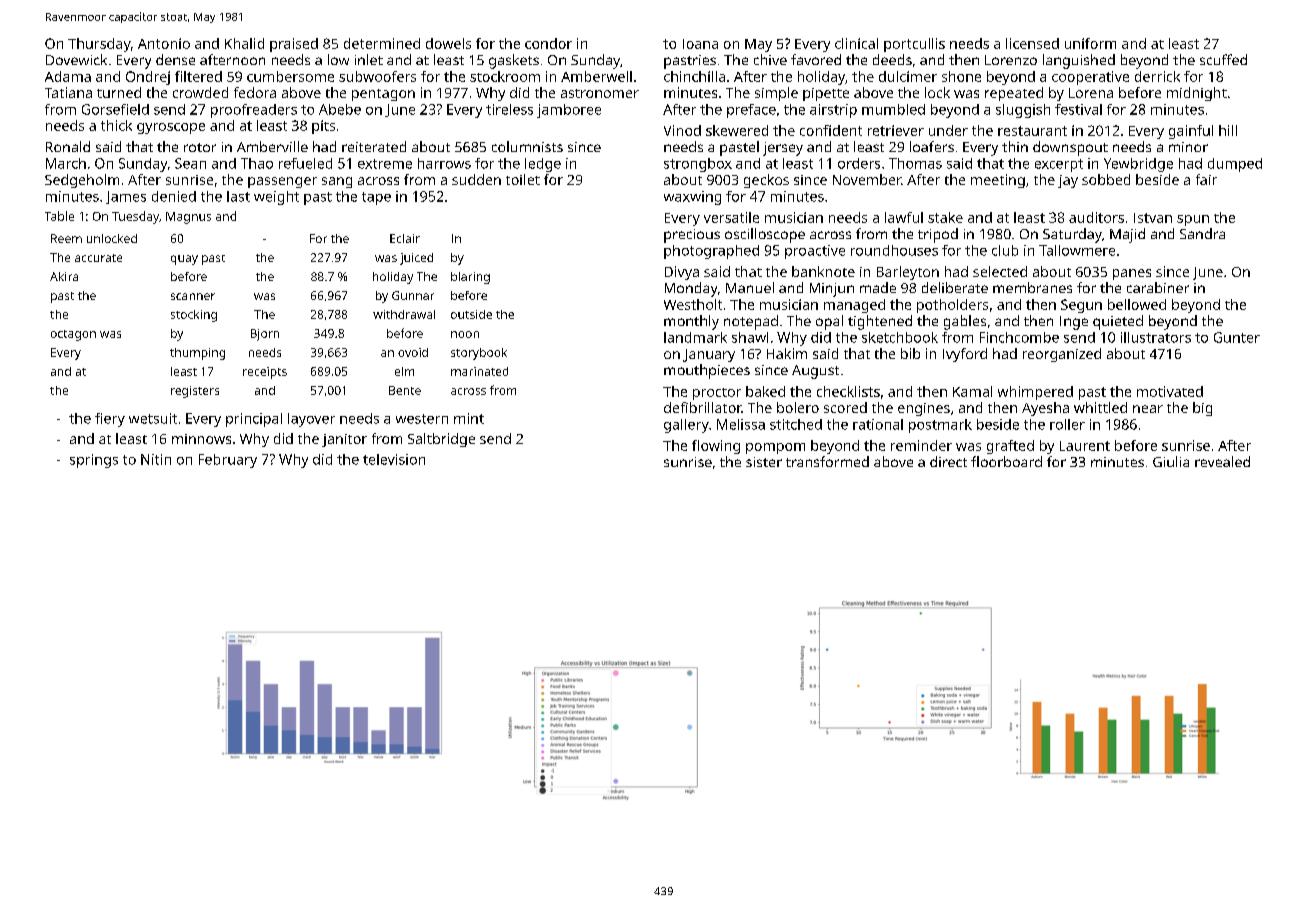 Image resolution: width=1308 pixels, height=924 pixels. Describe the element at coordinates (413, 352) in the screenshot. I see `ovoid` at that location.
